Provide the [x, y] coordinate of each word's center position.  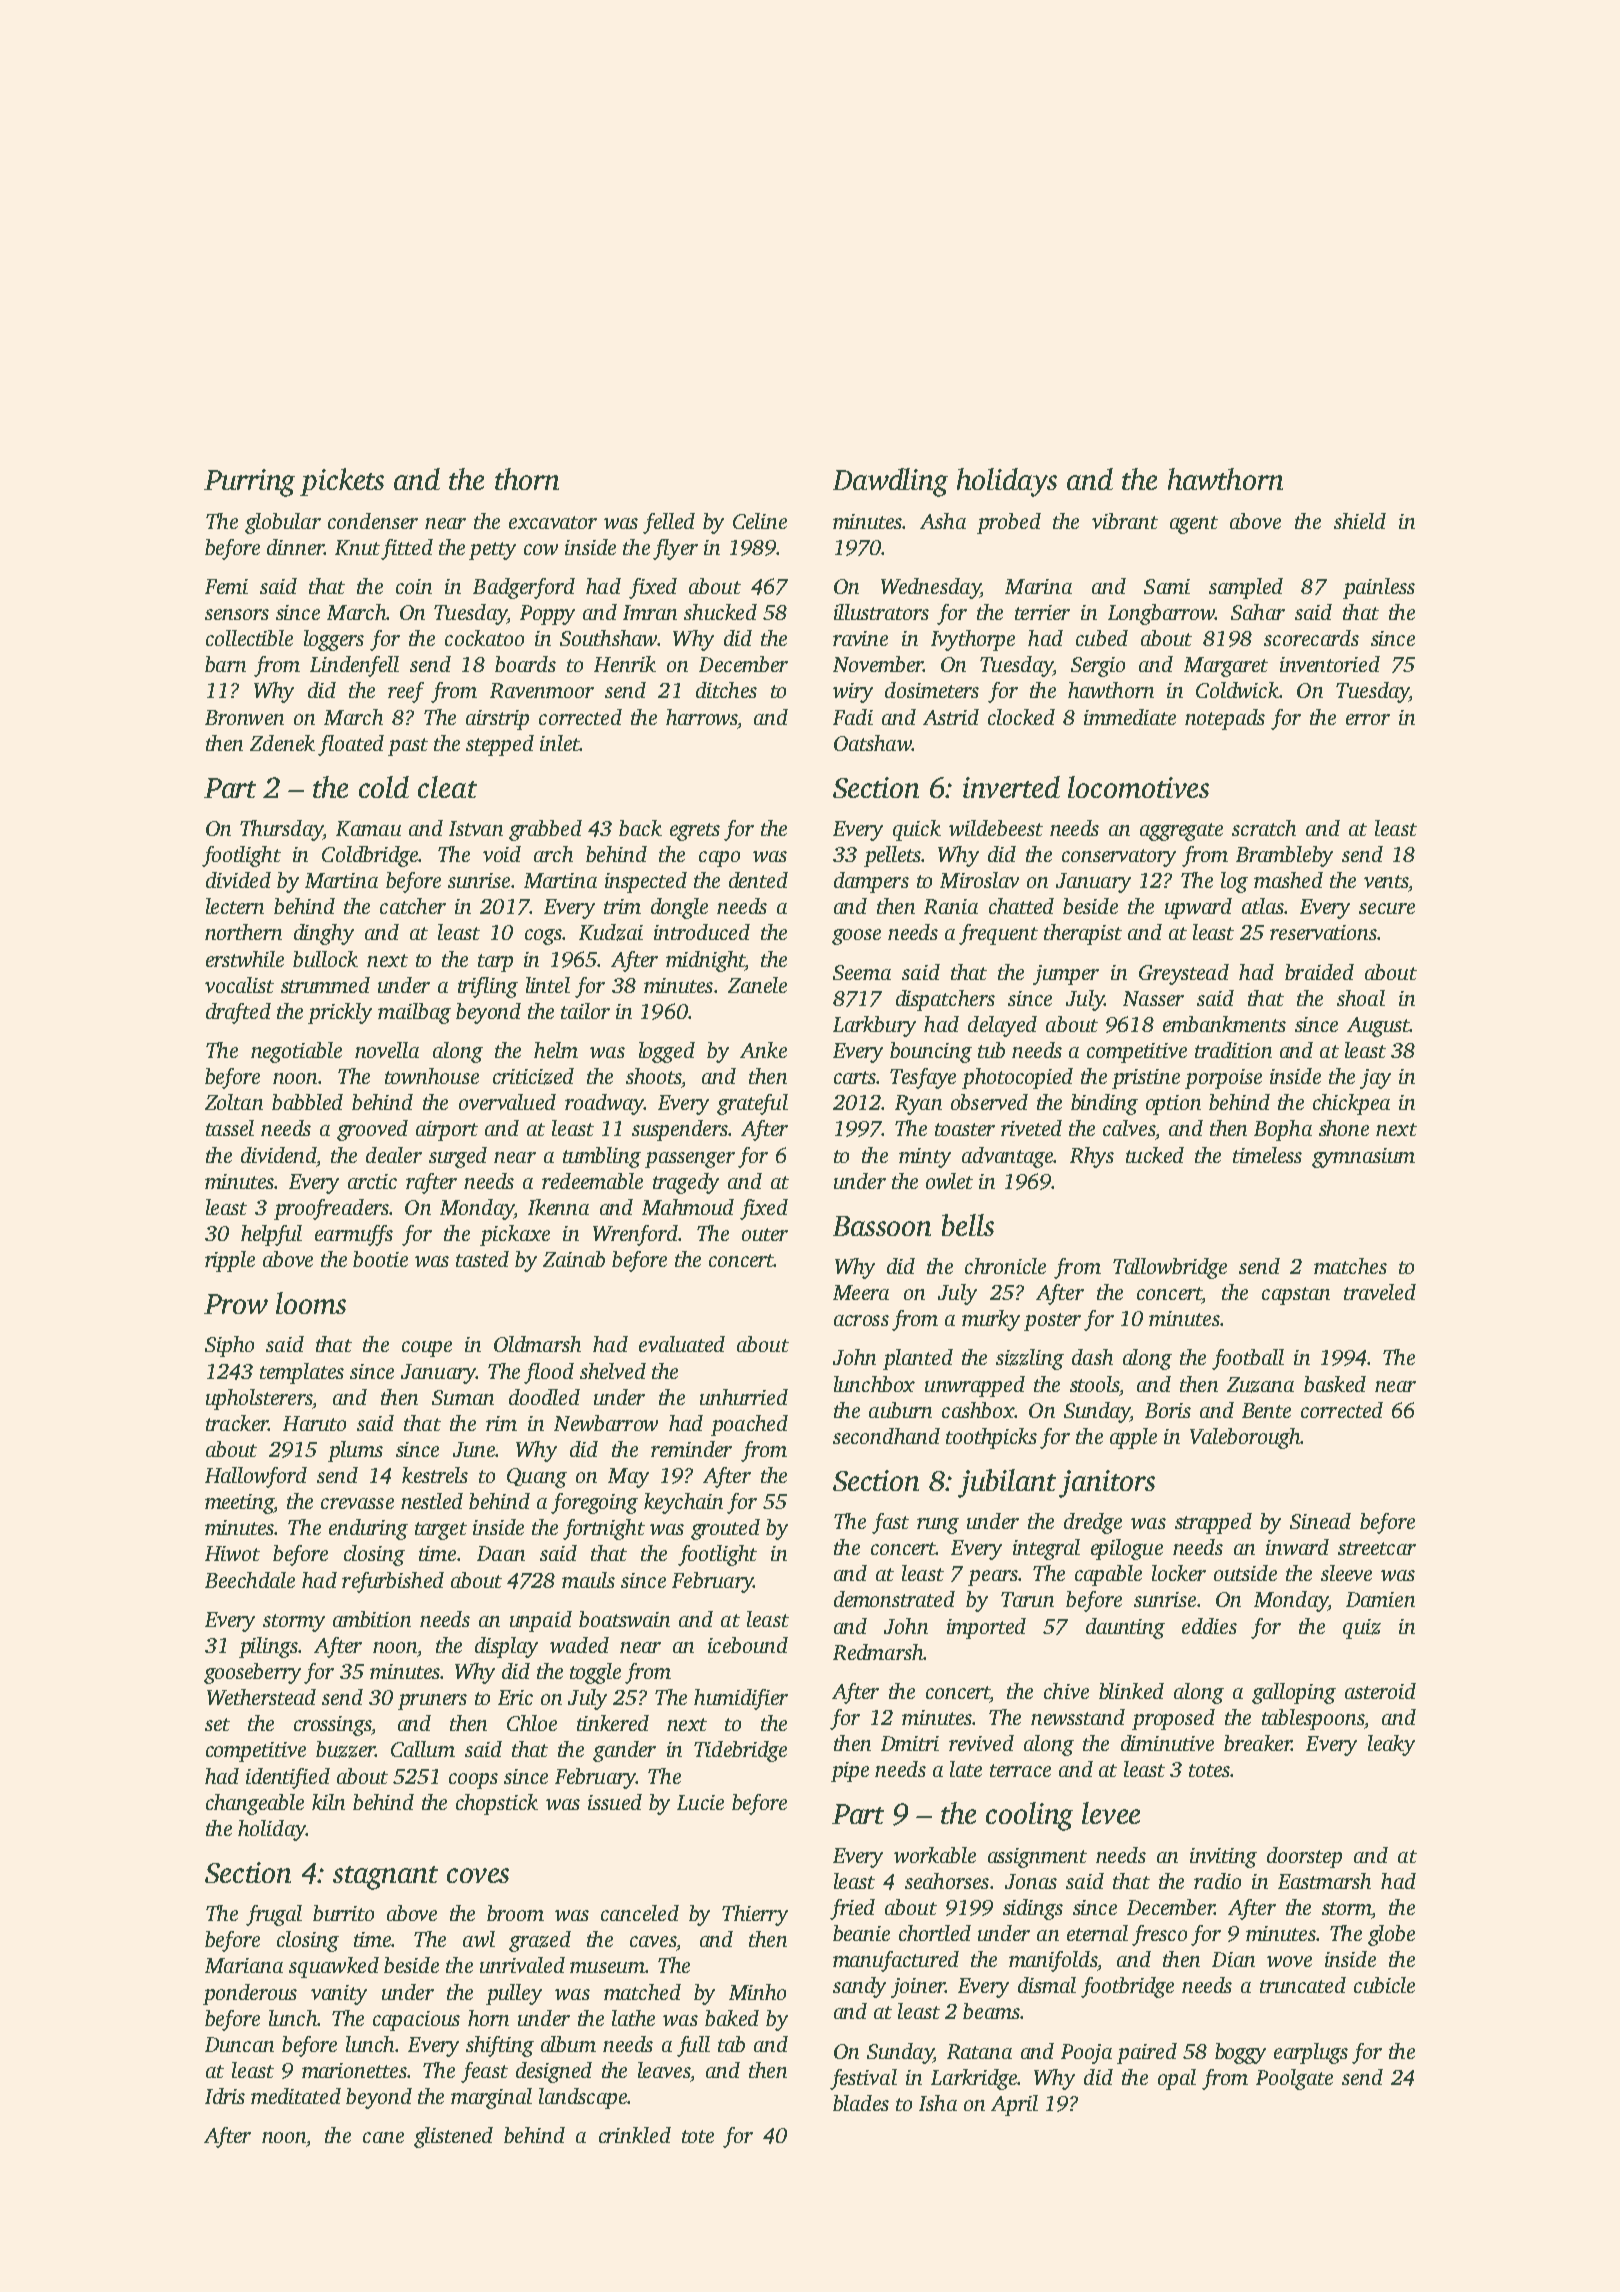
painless [1379, 588]
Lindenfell [354, 666]
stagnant [385, 1878]
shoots [654, 1076]
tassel [230, 1128]
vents [1386, 881]
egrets [695, 832]
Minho [757, 1992]
